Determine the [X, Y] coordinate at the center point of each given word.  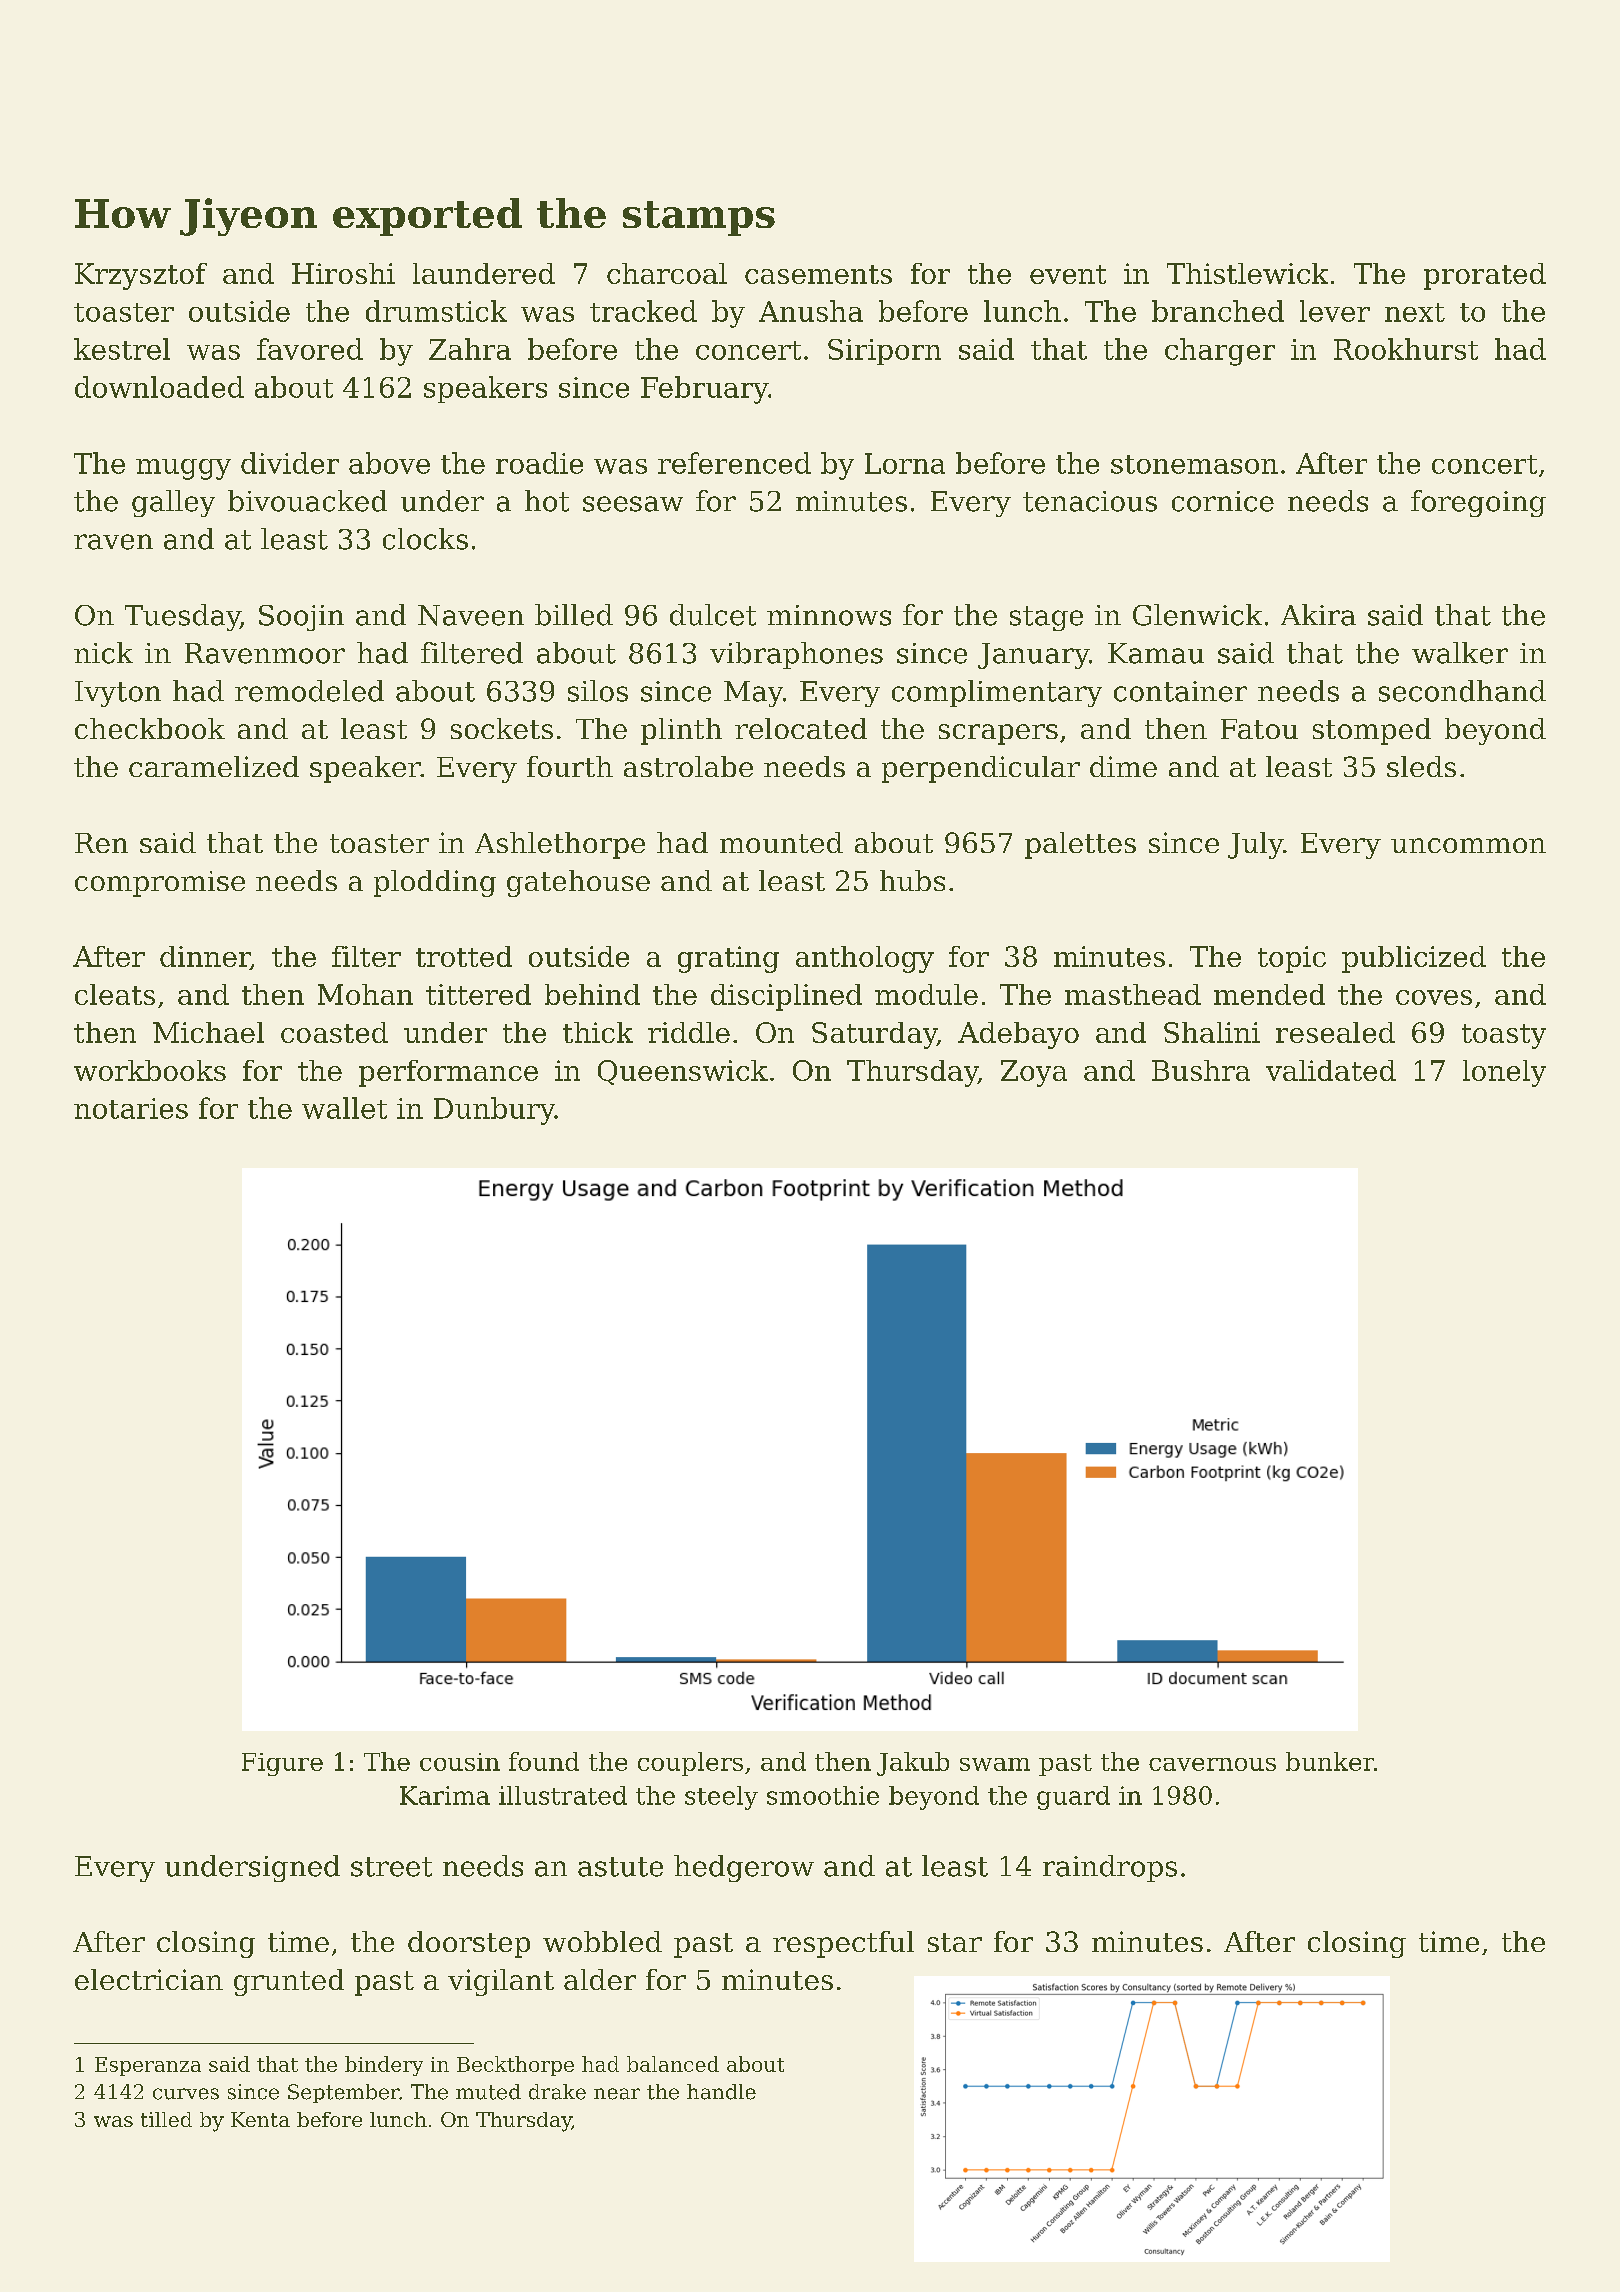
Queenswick [683, 1072]
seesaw [633, 504]
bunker [1330, 1761]
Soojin [301, 618]
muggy [183, 469]
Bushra [1201, 1070]
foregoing [1478, 503]
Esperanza [148, 2066]
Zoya [1034, 1073]
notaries [131, 1108]
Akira [1318, 615]
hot [547, 501]
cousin [460, 1762]
